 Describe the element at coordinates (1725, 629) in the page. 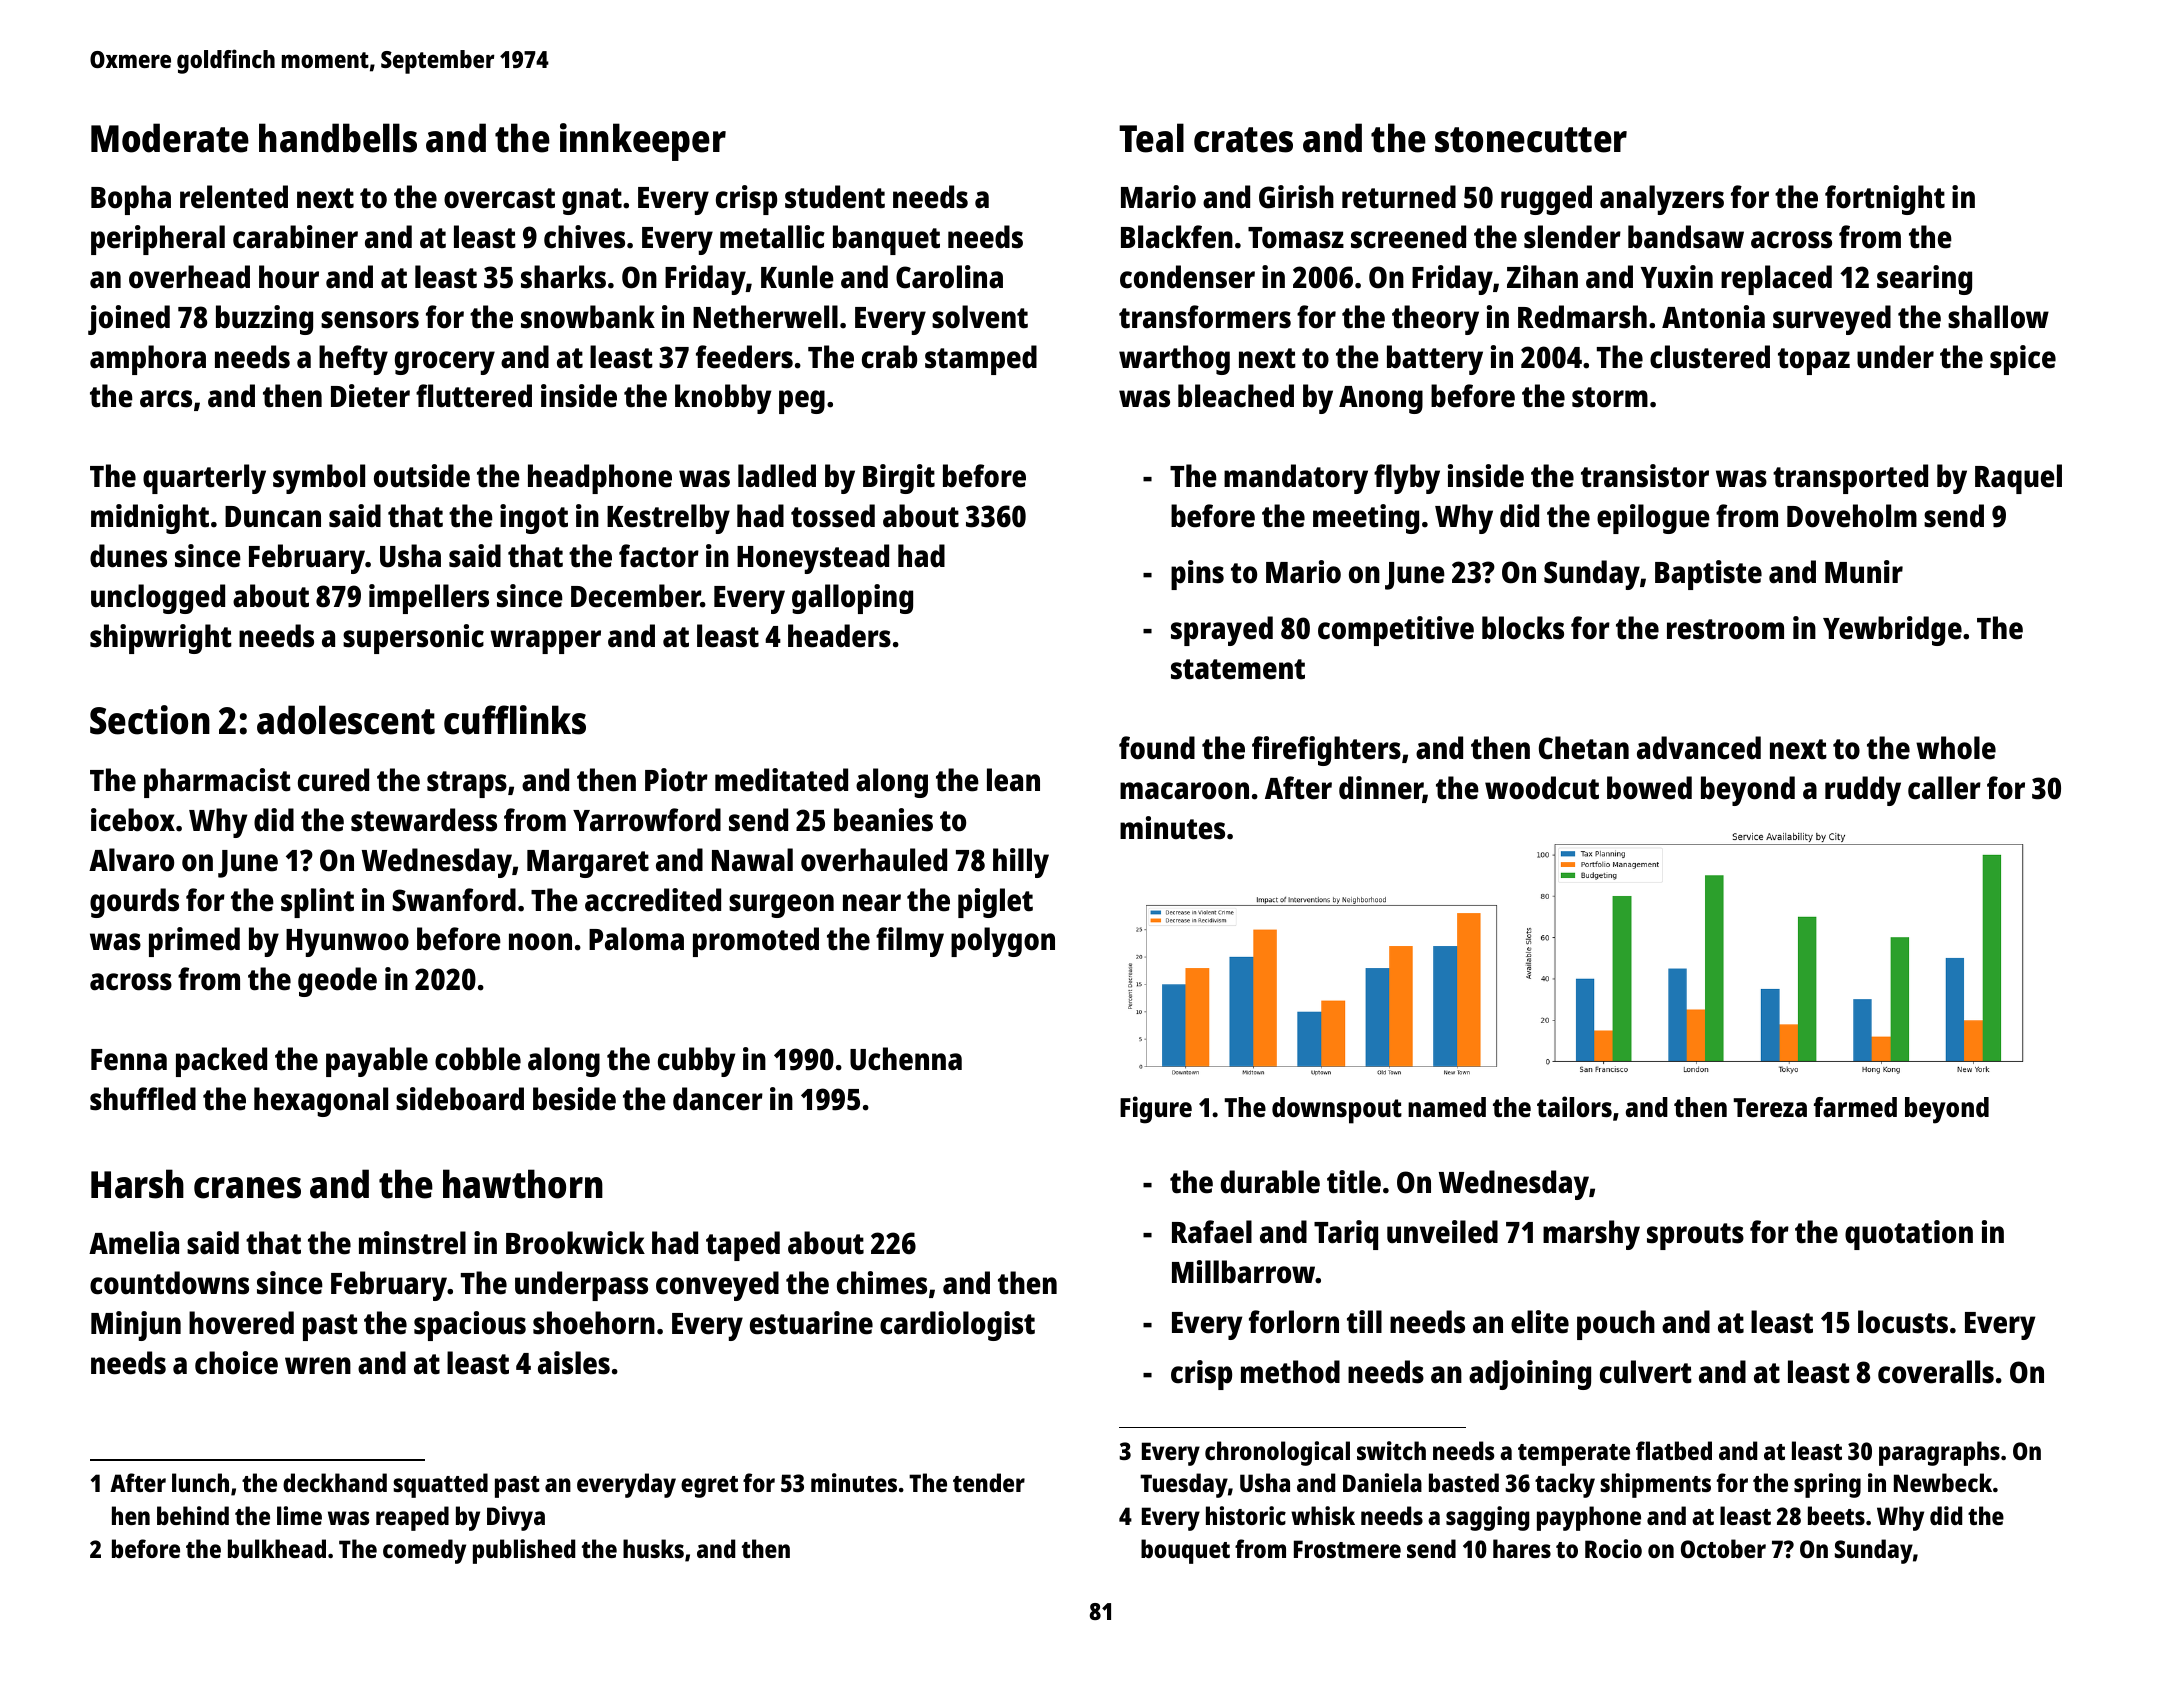

I see `restroom` at that location.
